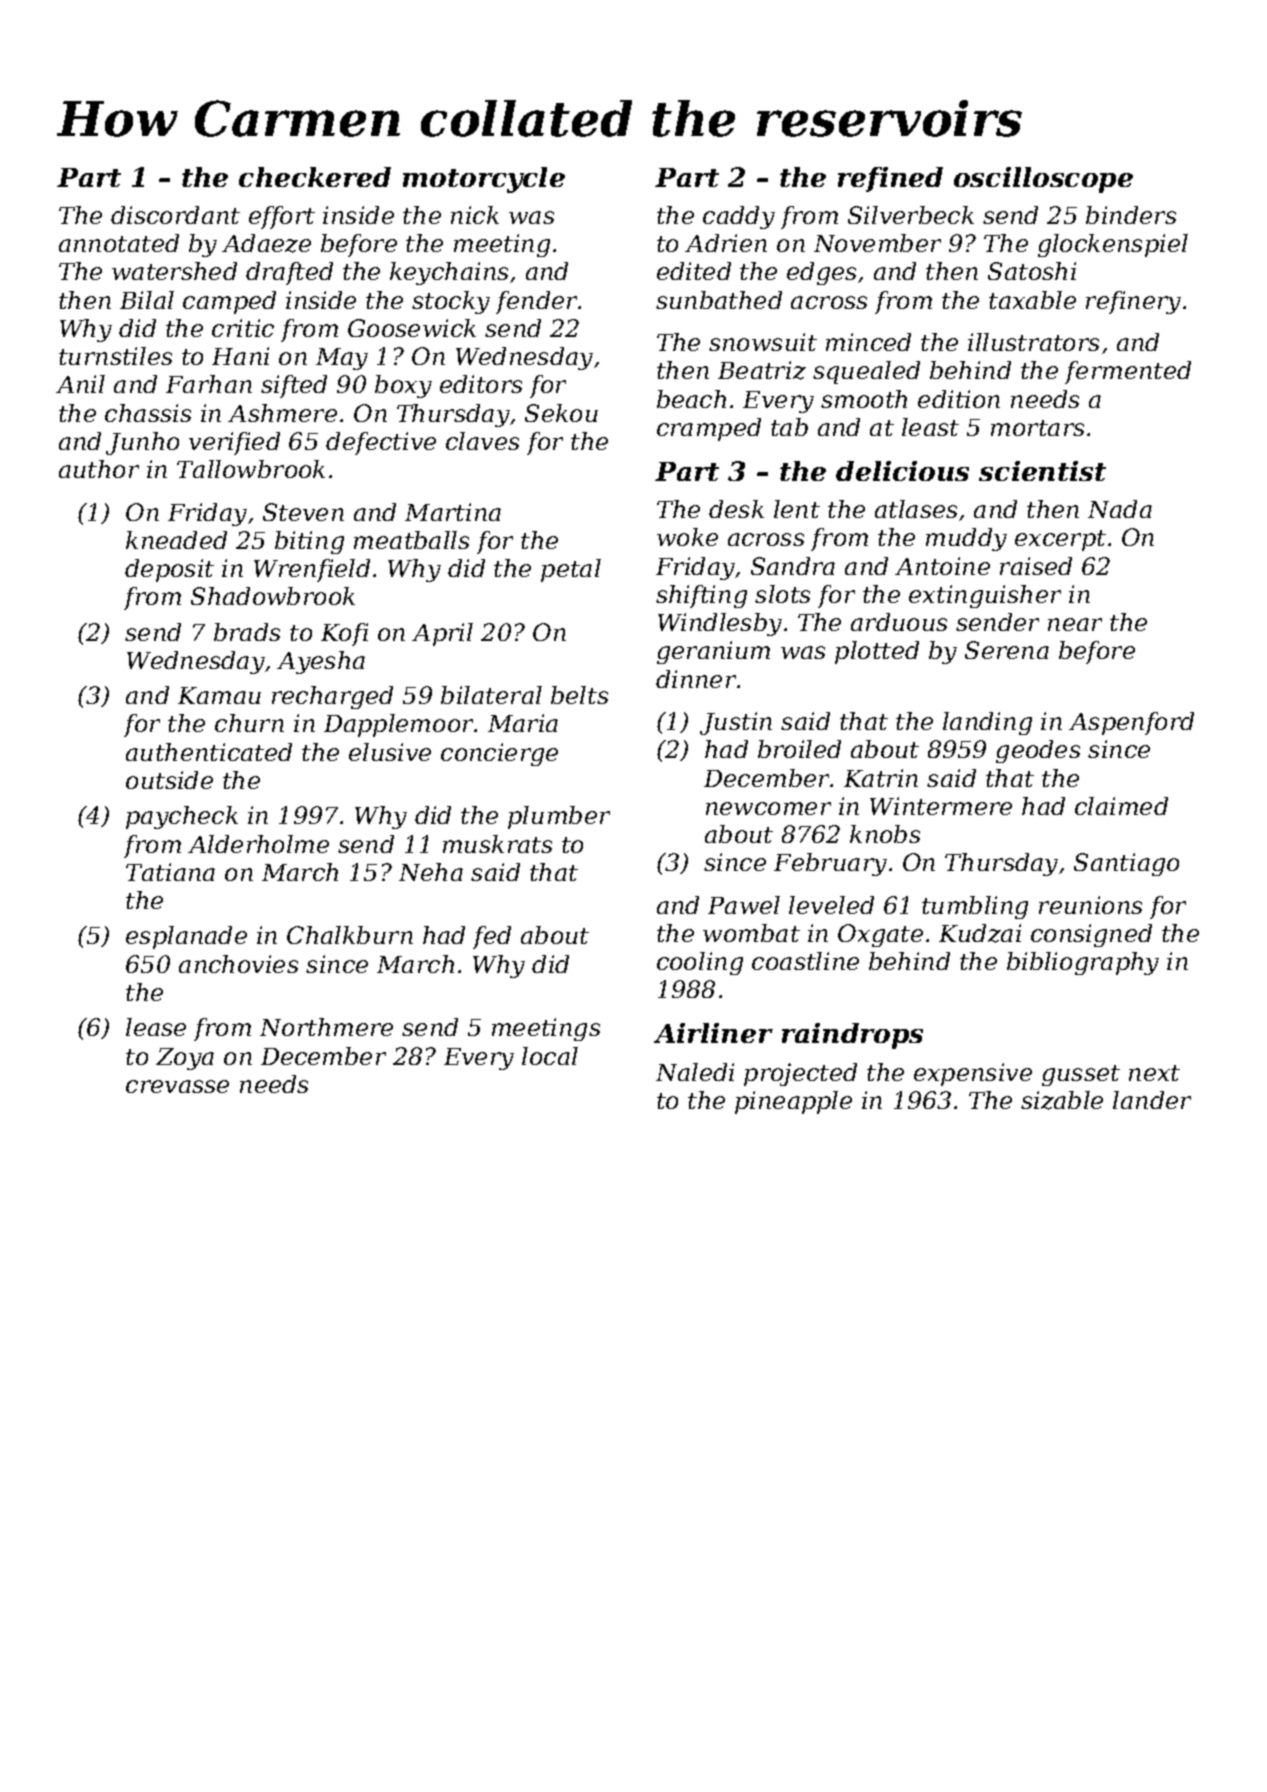  I want to click on editors, so click(481, 384).
